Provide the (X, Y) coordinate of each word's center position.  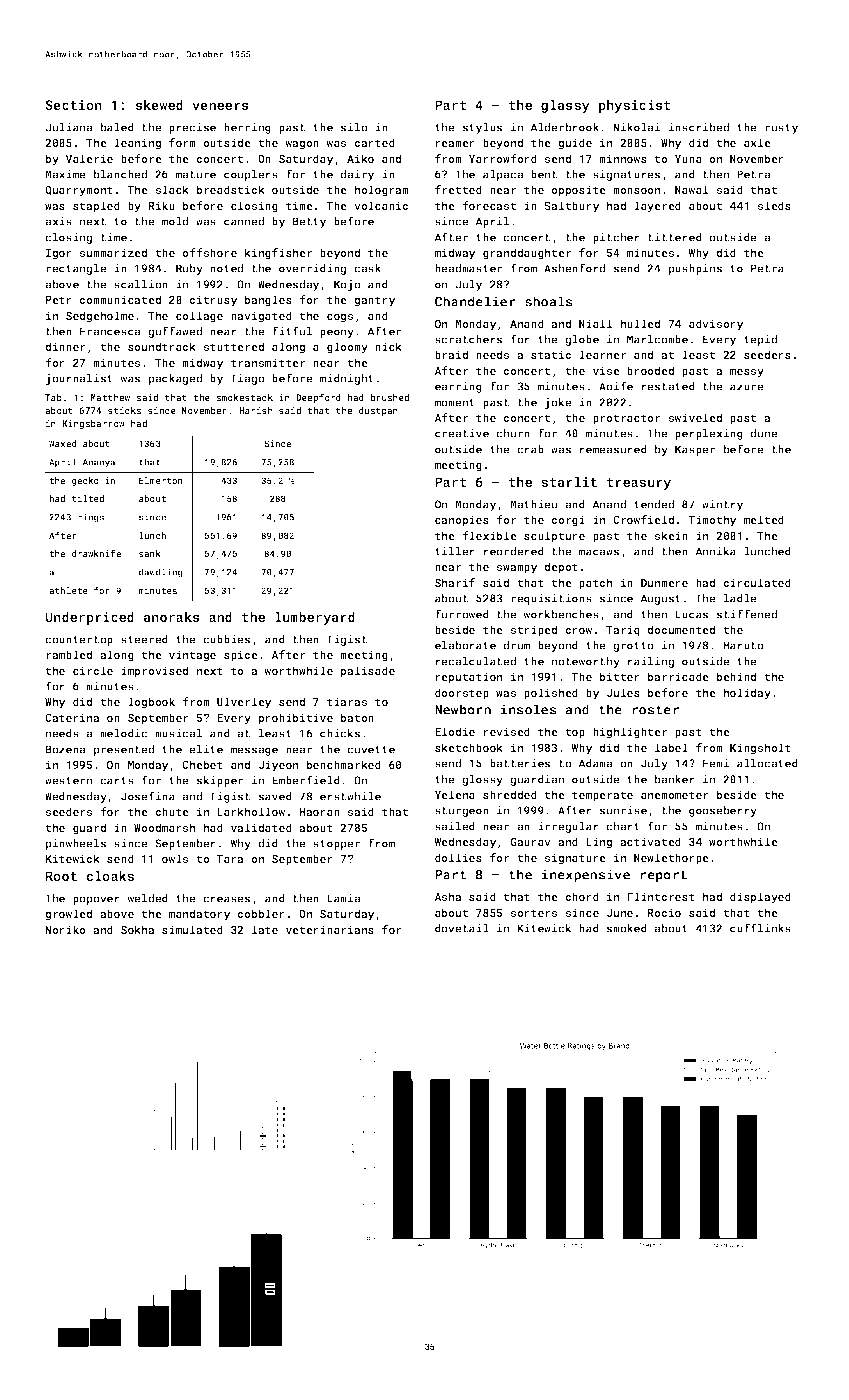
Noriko (65, 929)
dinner (65, 346)
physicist (635, 106)
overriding (312, 269)
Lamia (343, 898)
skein (671, 535)
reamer (455, 144)
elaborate (465, 645)
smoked (626, 928)
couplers (251, 175)
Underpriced (90, 618)
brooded (650, 370)
